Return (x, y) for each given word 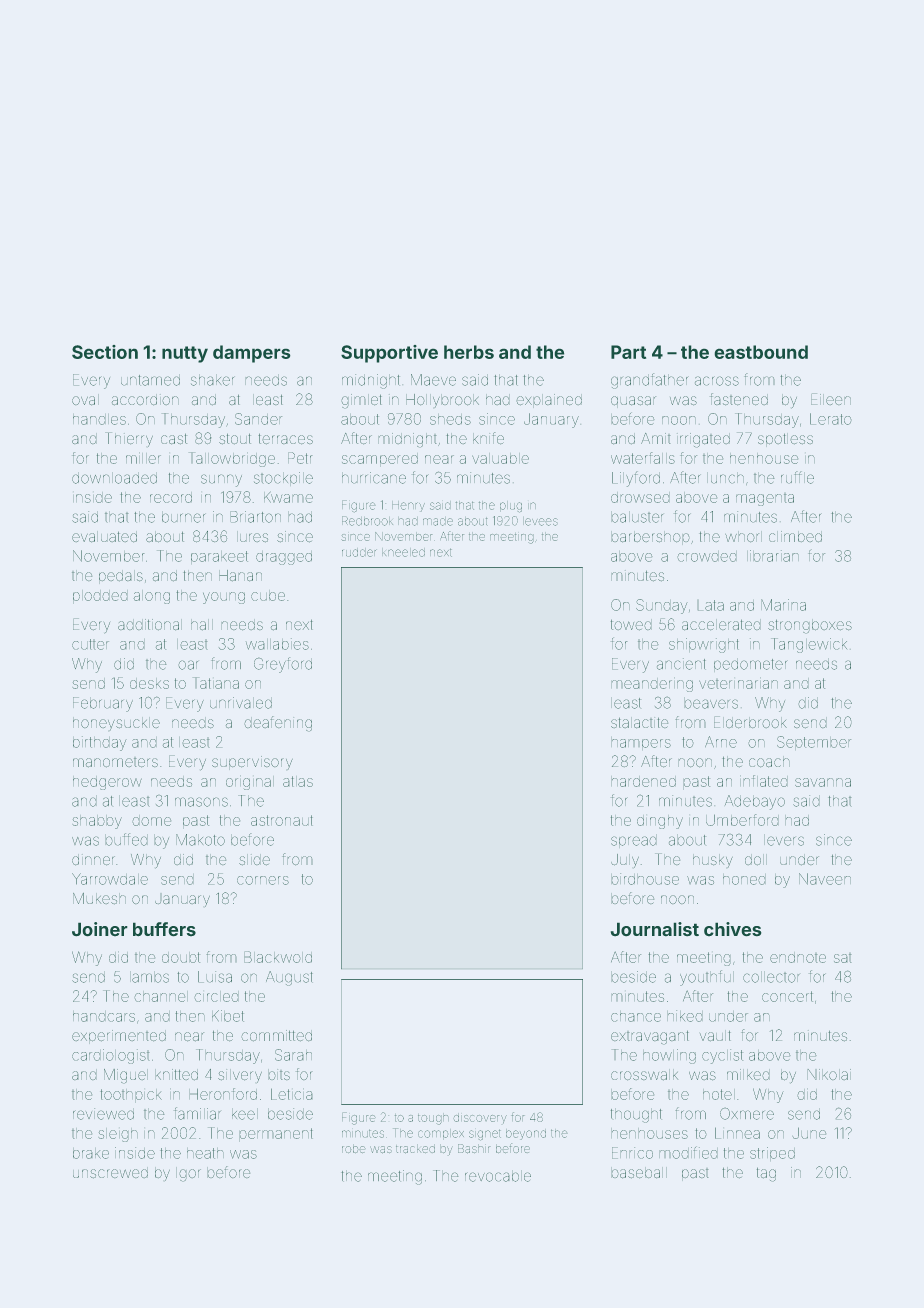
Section (105, 352)
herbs (469, 352)
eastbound (761, 352)
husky (713, 861)
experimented (119, 1037)
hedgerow (107, 783)
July (625, 861)
